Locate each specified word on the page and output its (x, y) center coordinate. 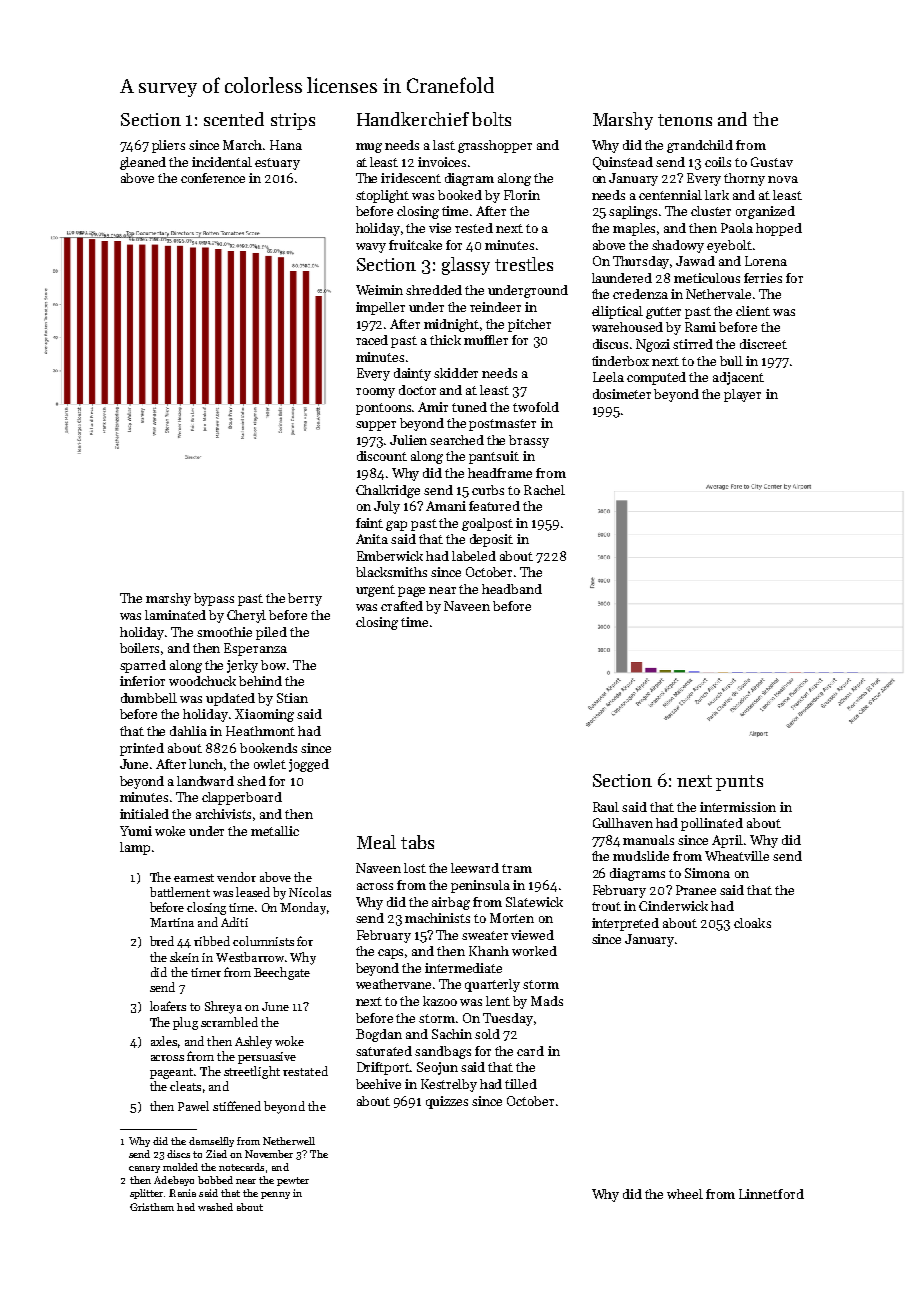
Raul (606, 807)
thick (445, 340)
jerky (242, 666)
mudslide (641, 856)
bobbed (215, 1180)
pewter (293, 1181)
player (742, 395)
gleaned (143, 163)
